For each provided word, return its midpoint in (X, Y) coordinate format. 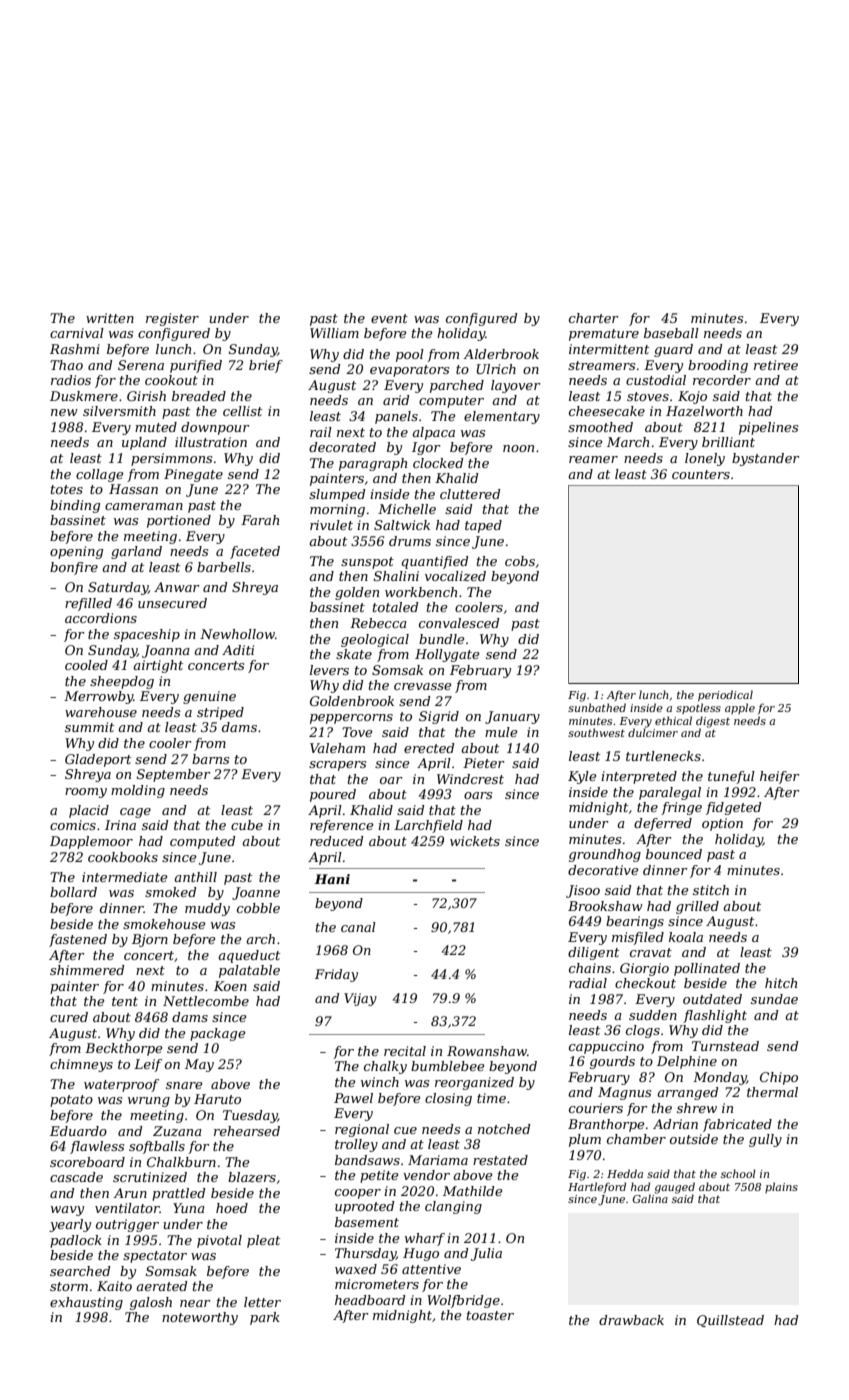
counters (701, 474)
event (389, 318)
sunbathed (597, 707)
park (265, 1318)
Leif (148, 1065)
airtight (158, 666)
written (110, 318)
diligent (593, 953)
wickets (475, 841)
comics (73, 825)
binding (75, 506)
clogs (643, 1031)
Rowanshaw (487, 1051)
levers (329, 670)
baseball (671, 333)
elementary (502, 417)
